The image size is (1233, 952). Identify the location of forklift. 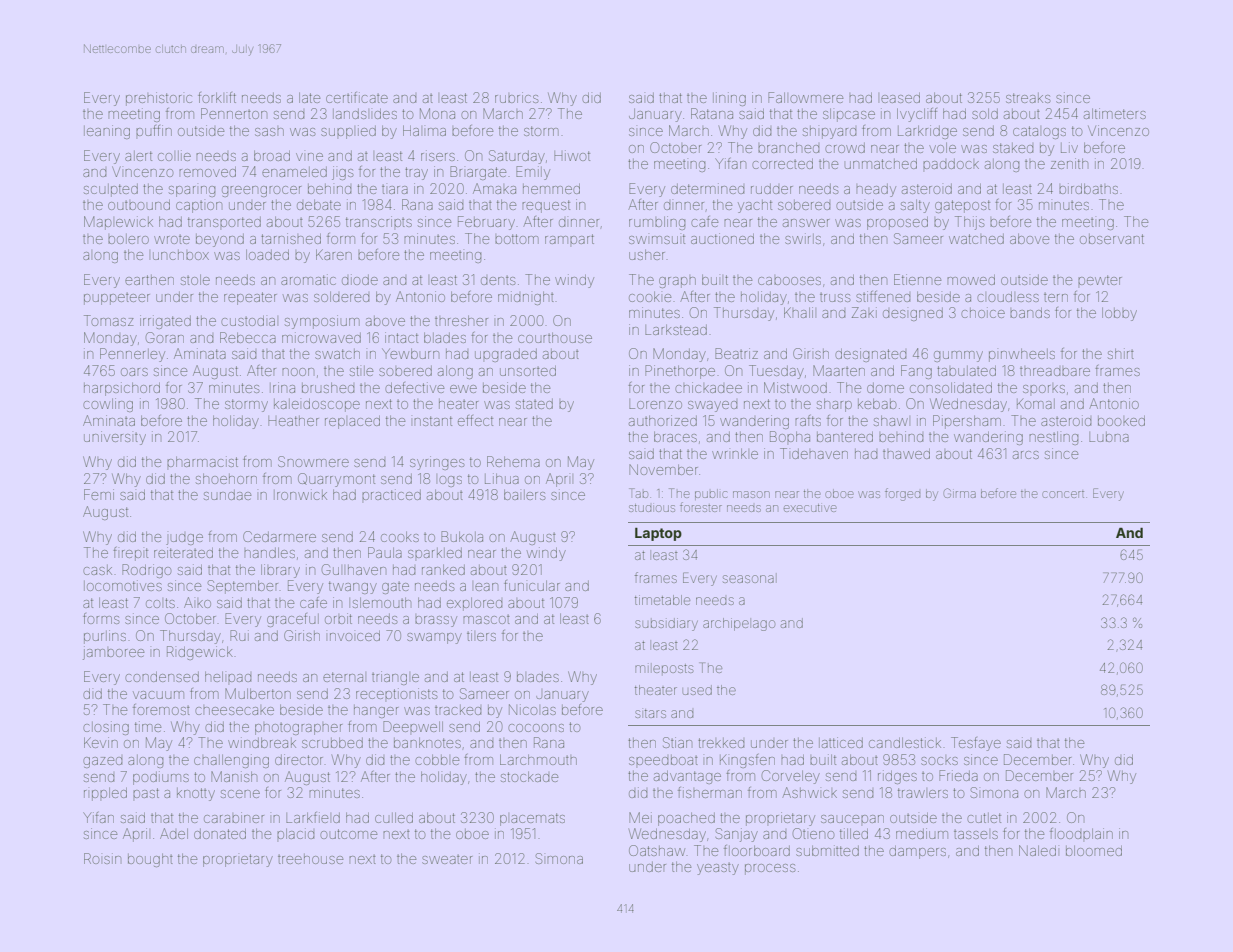
(217, 97).
